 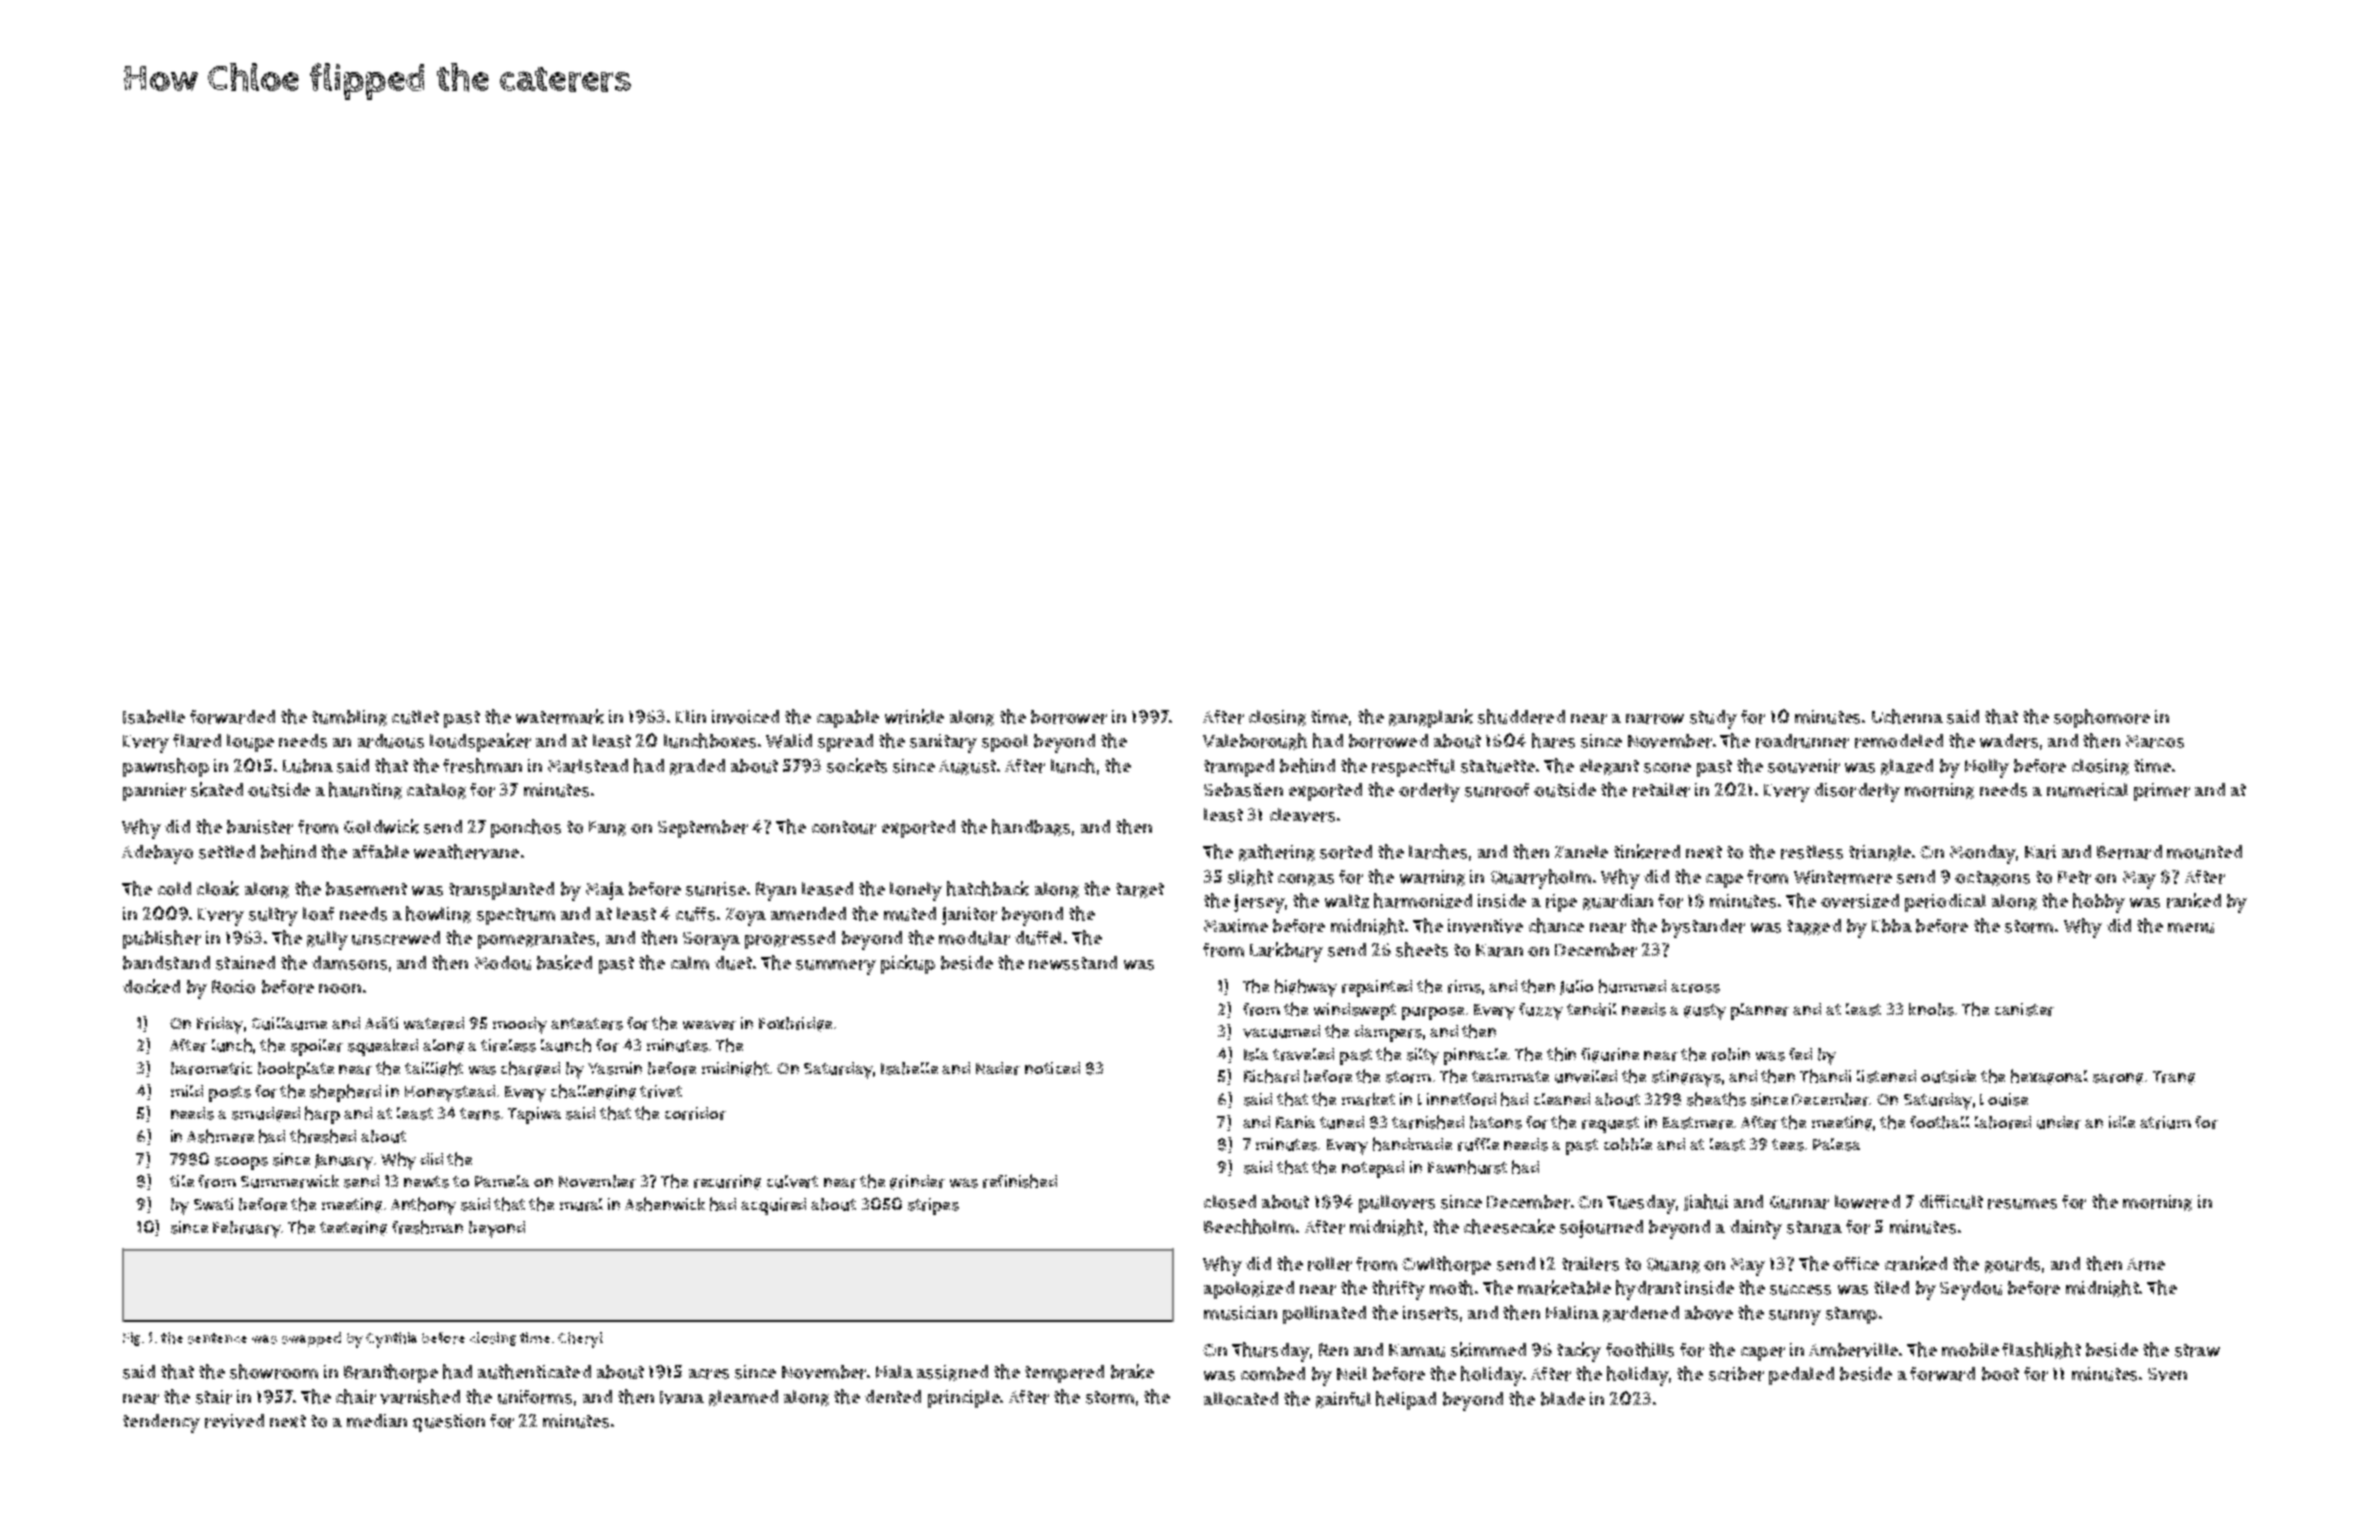 I want to click on mural, so click(x=581, y=1204).
